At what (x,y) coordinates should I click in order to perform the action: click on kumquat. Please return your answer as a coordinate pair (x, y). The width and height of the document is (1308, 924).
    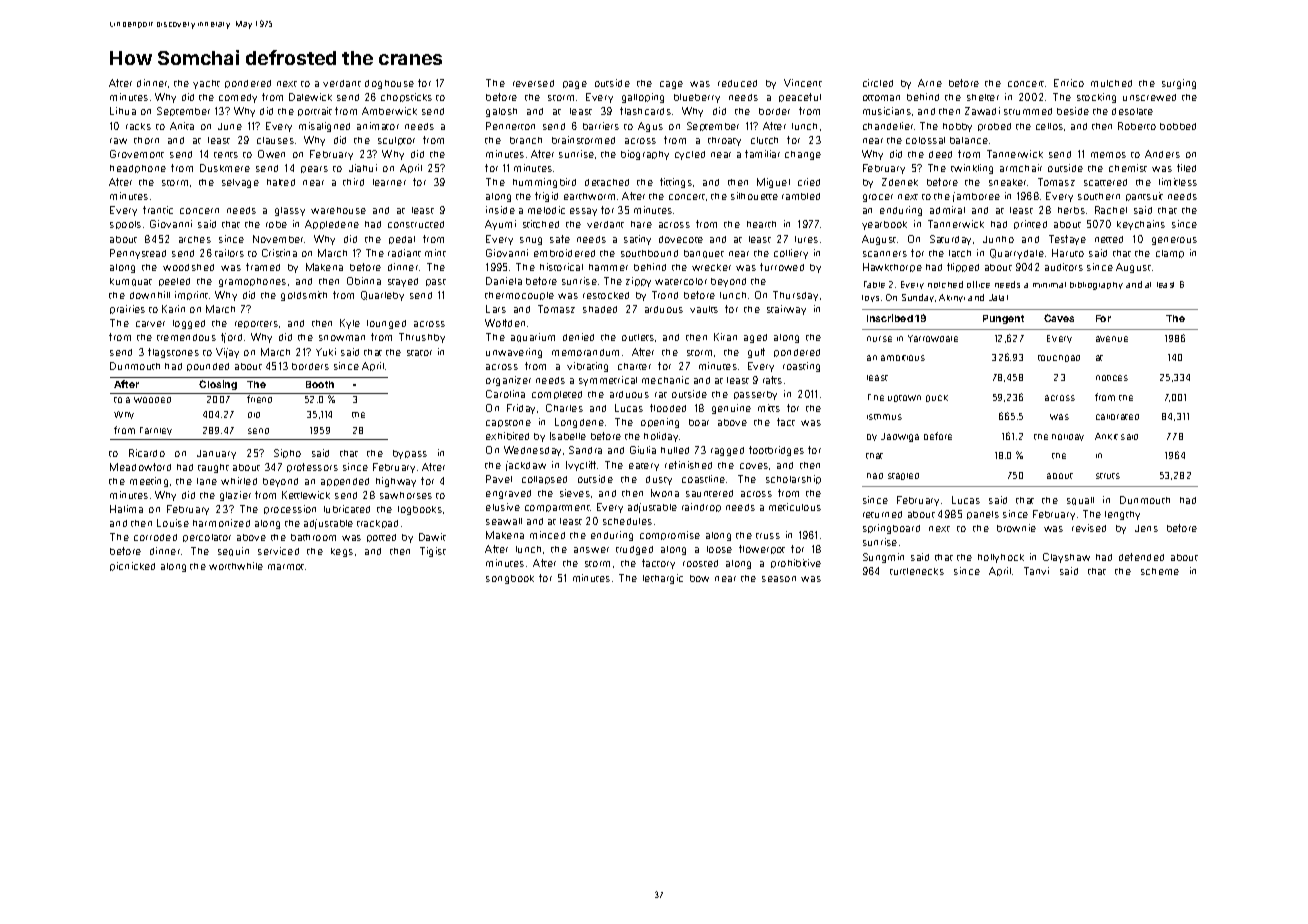
    Looking at the image, I should click on (131, 282).
